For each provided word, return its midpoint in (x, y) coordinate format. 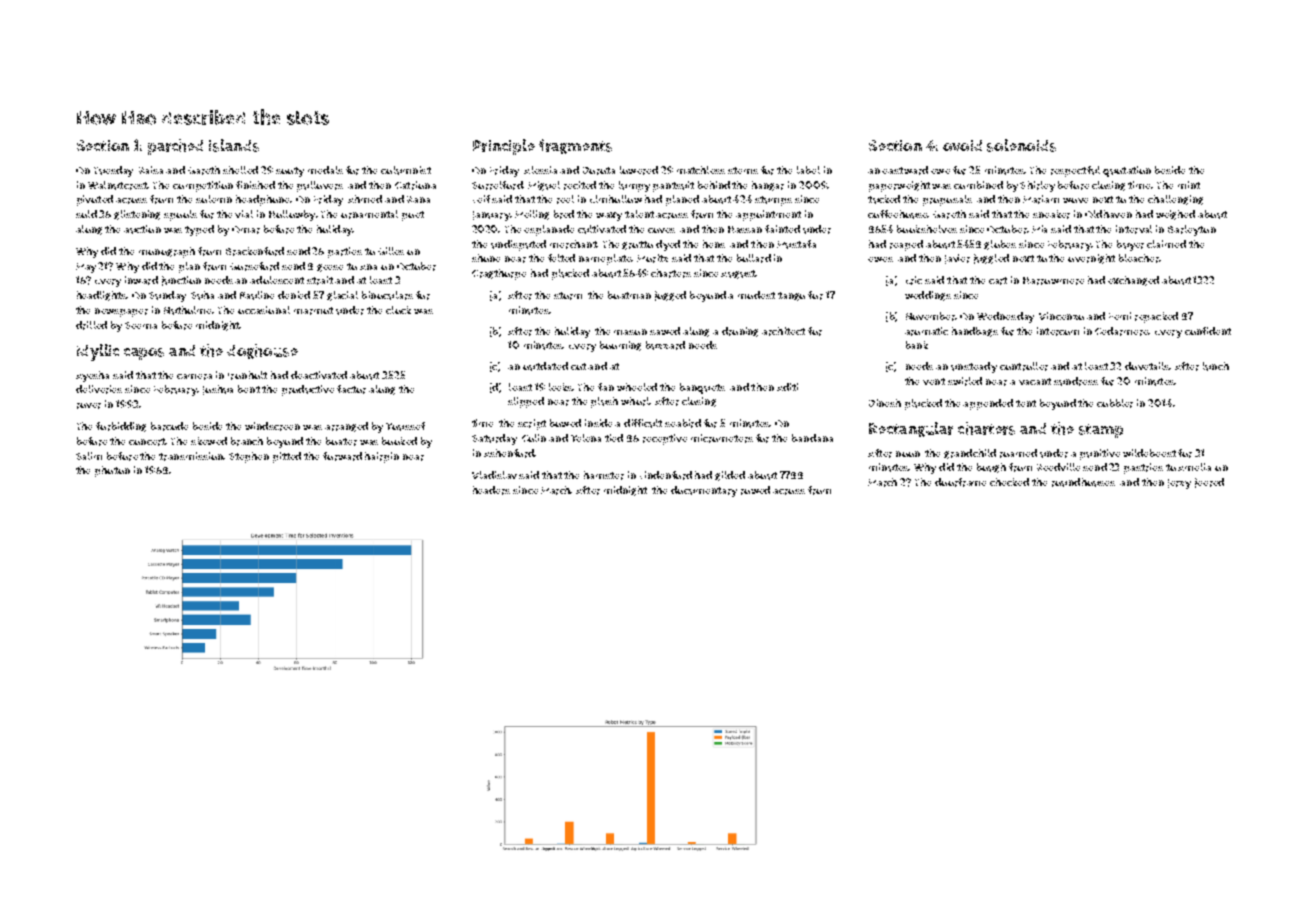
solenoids (1021, 145)
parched (175, 147)
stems (743, 170)
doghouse (262, 351)
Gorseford (254, 266)
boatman (629, 295)
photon (112, 471)
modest (756, 295)
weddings (928, 296)
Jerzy (1179, 484)
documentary (704, 491)
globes (1000, 245)
